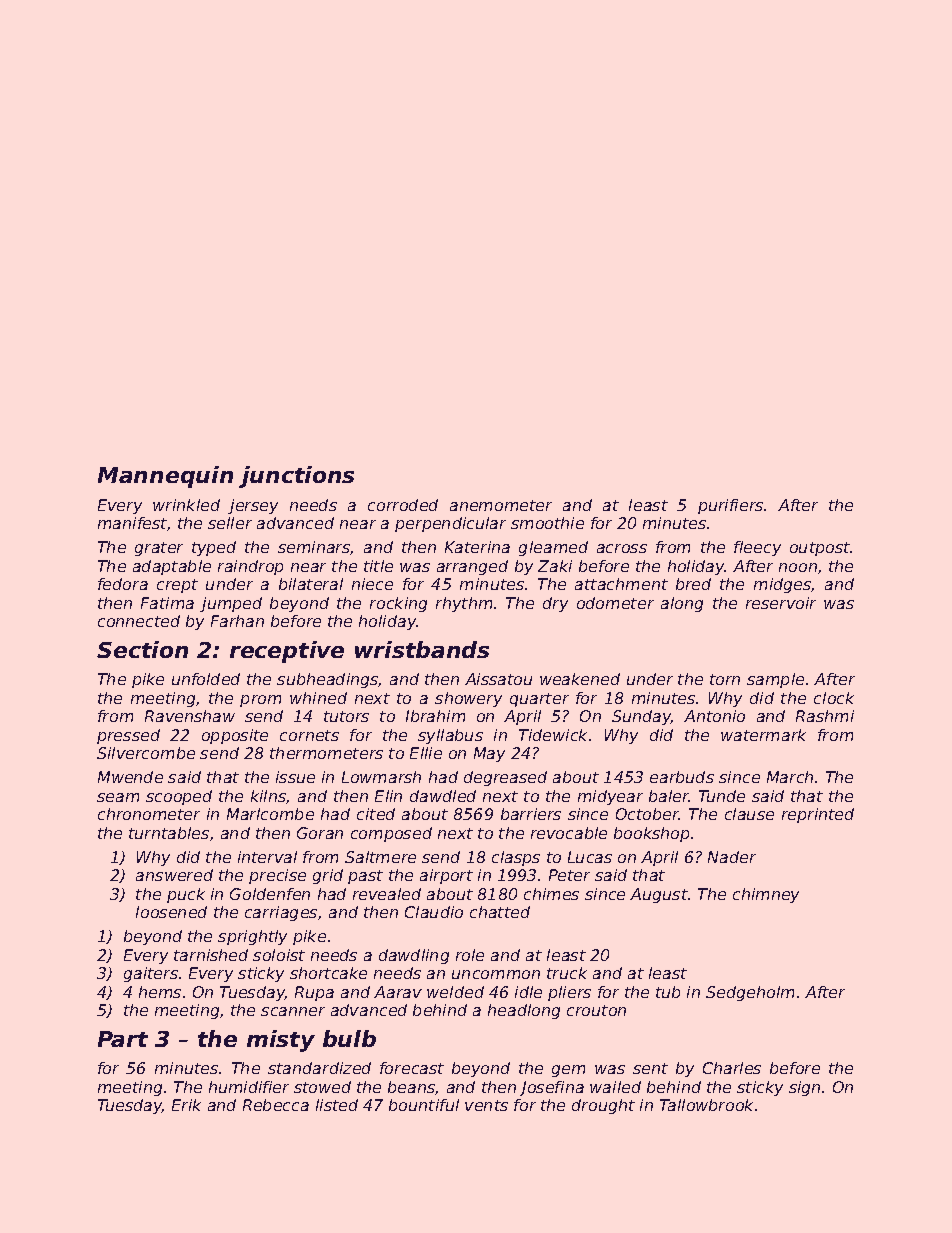  What do you see at coordinates (186, 1105) in the page?
I see `Erik` at bounding box center [186, 1105].
